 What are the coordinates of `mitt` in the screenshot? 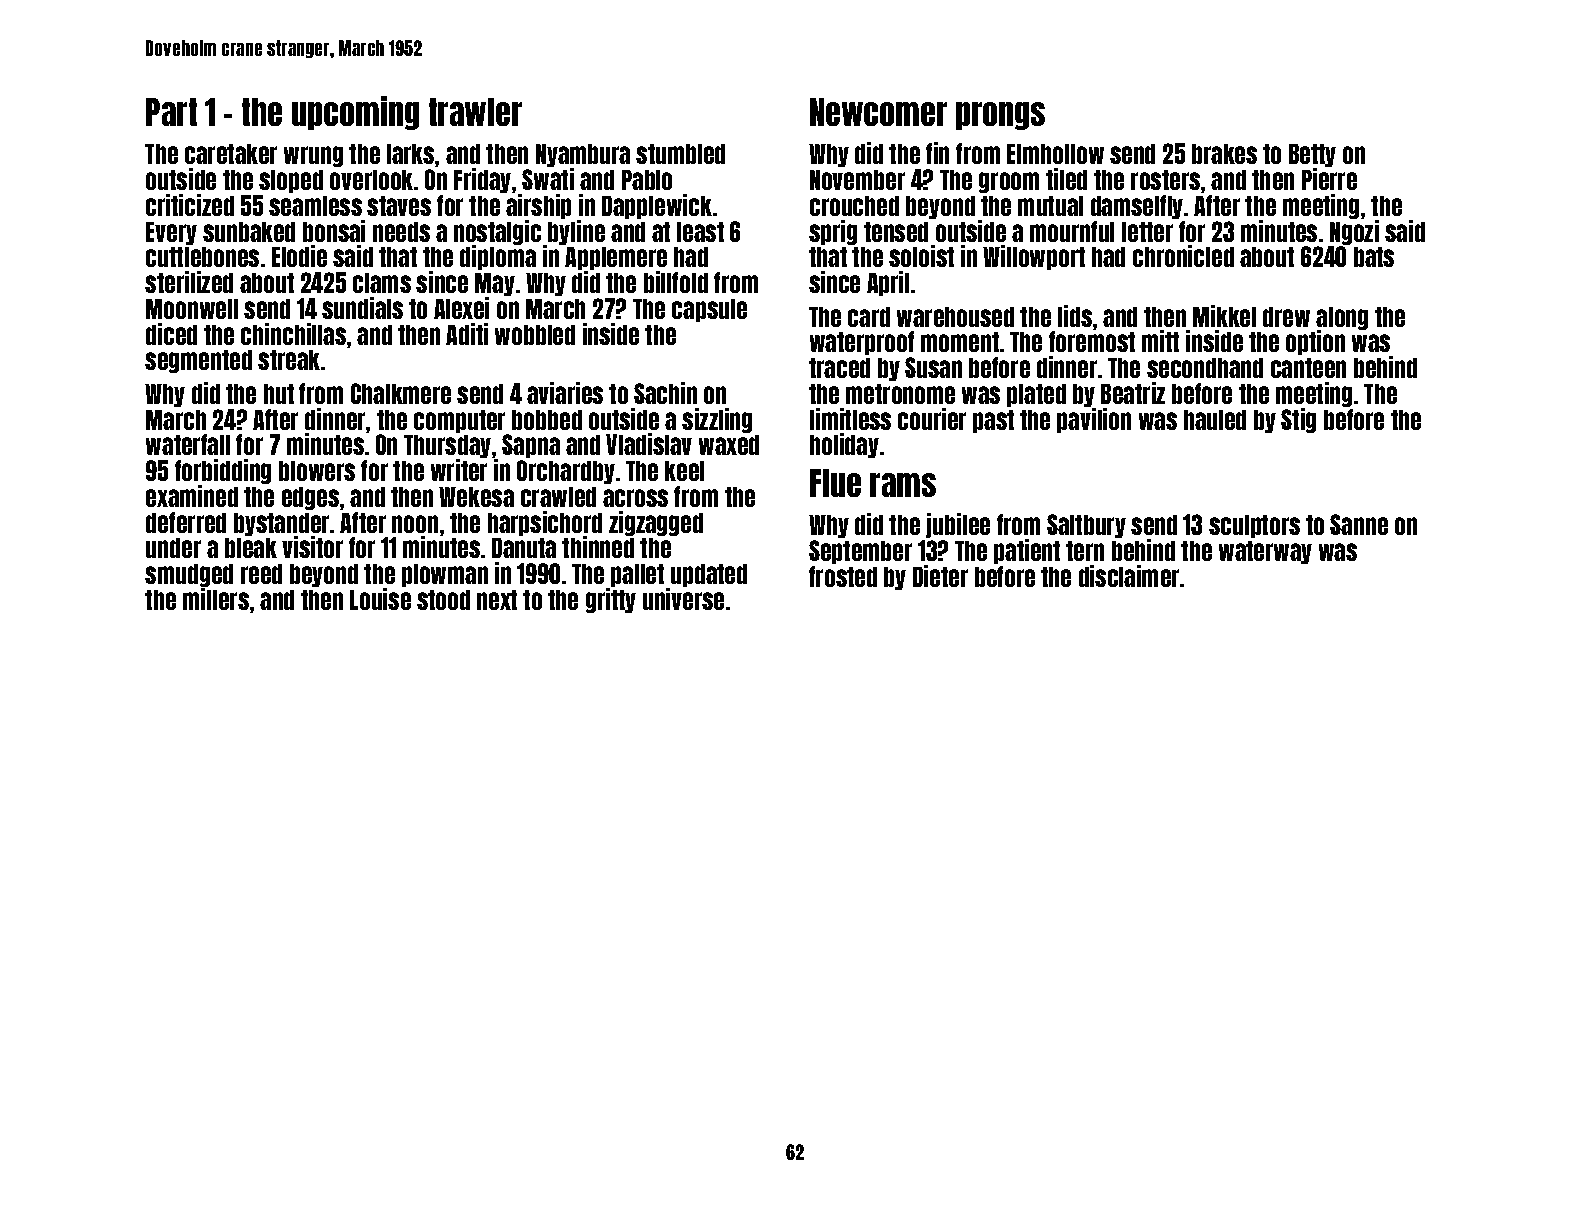 It's located at (1160, 341).
